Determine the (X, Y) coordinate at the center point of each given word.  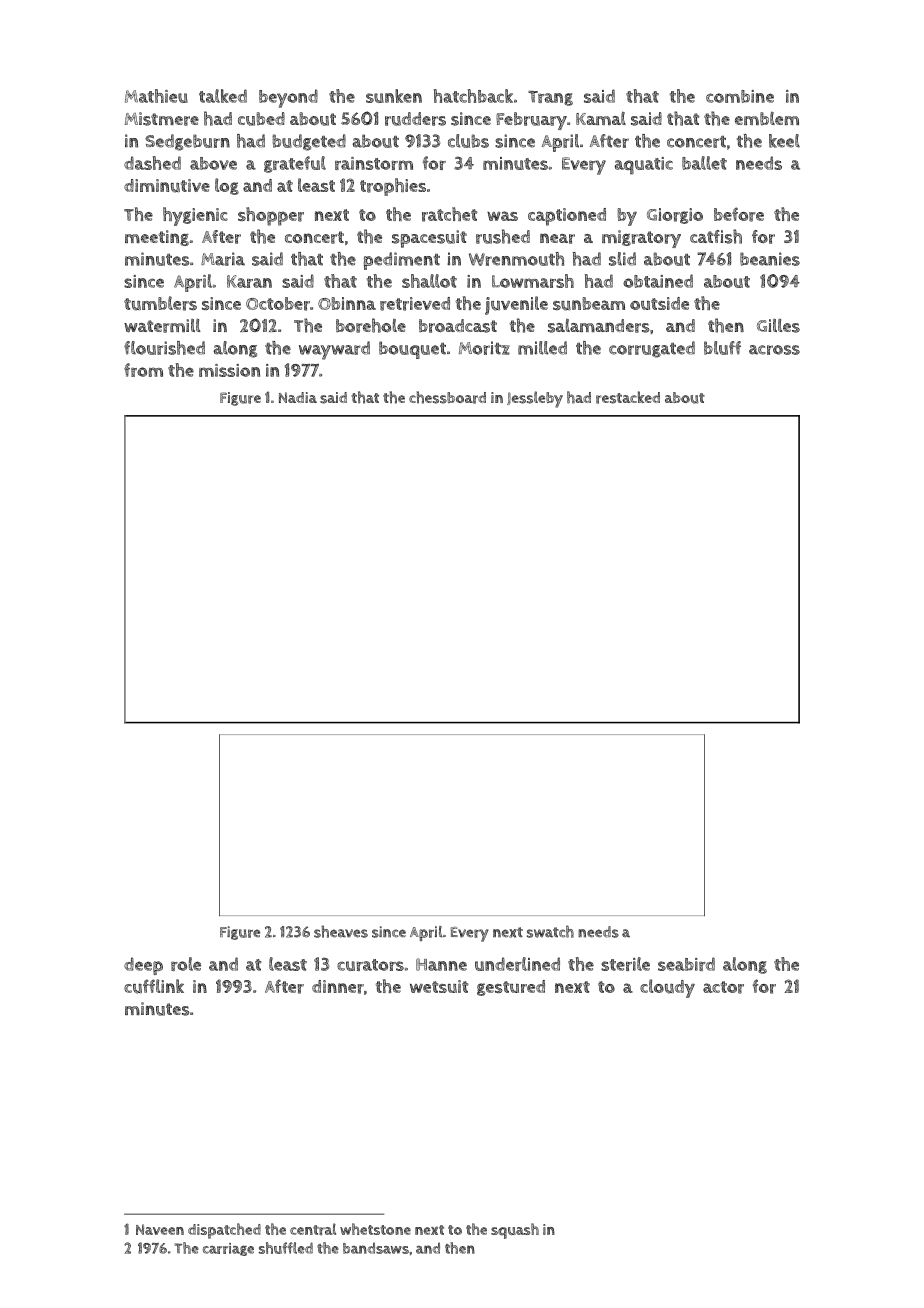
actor (723, 987)
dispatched (224, 1231)
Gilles (778, 326)
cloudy (667, 988)
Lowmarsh (533, 281)
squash (515, 1231)
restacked (628, 397)
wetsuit (439, 986)
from (143, 370)
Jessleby (535, 399)
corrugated (652, 349)
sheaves (341, 931)
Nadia (298, 397)
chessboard (447, 397)
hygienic (195, 216)
